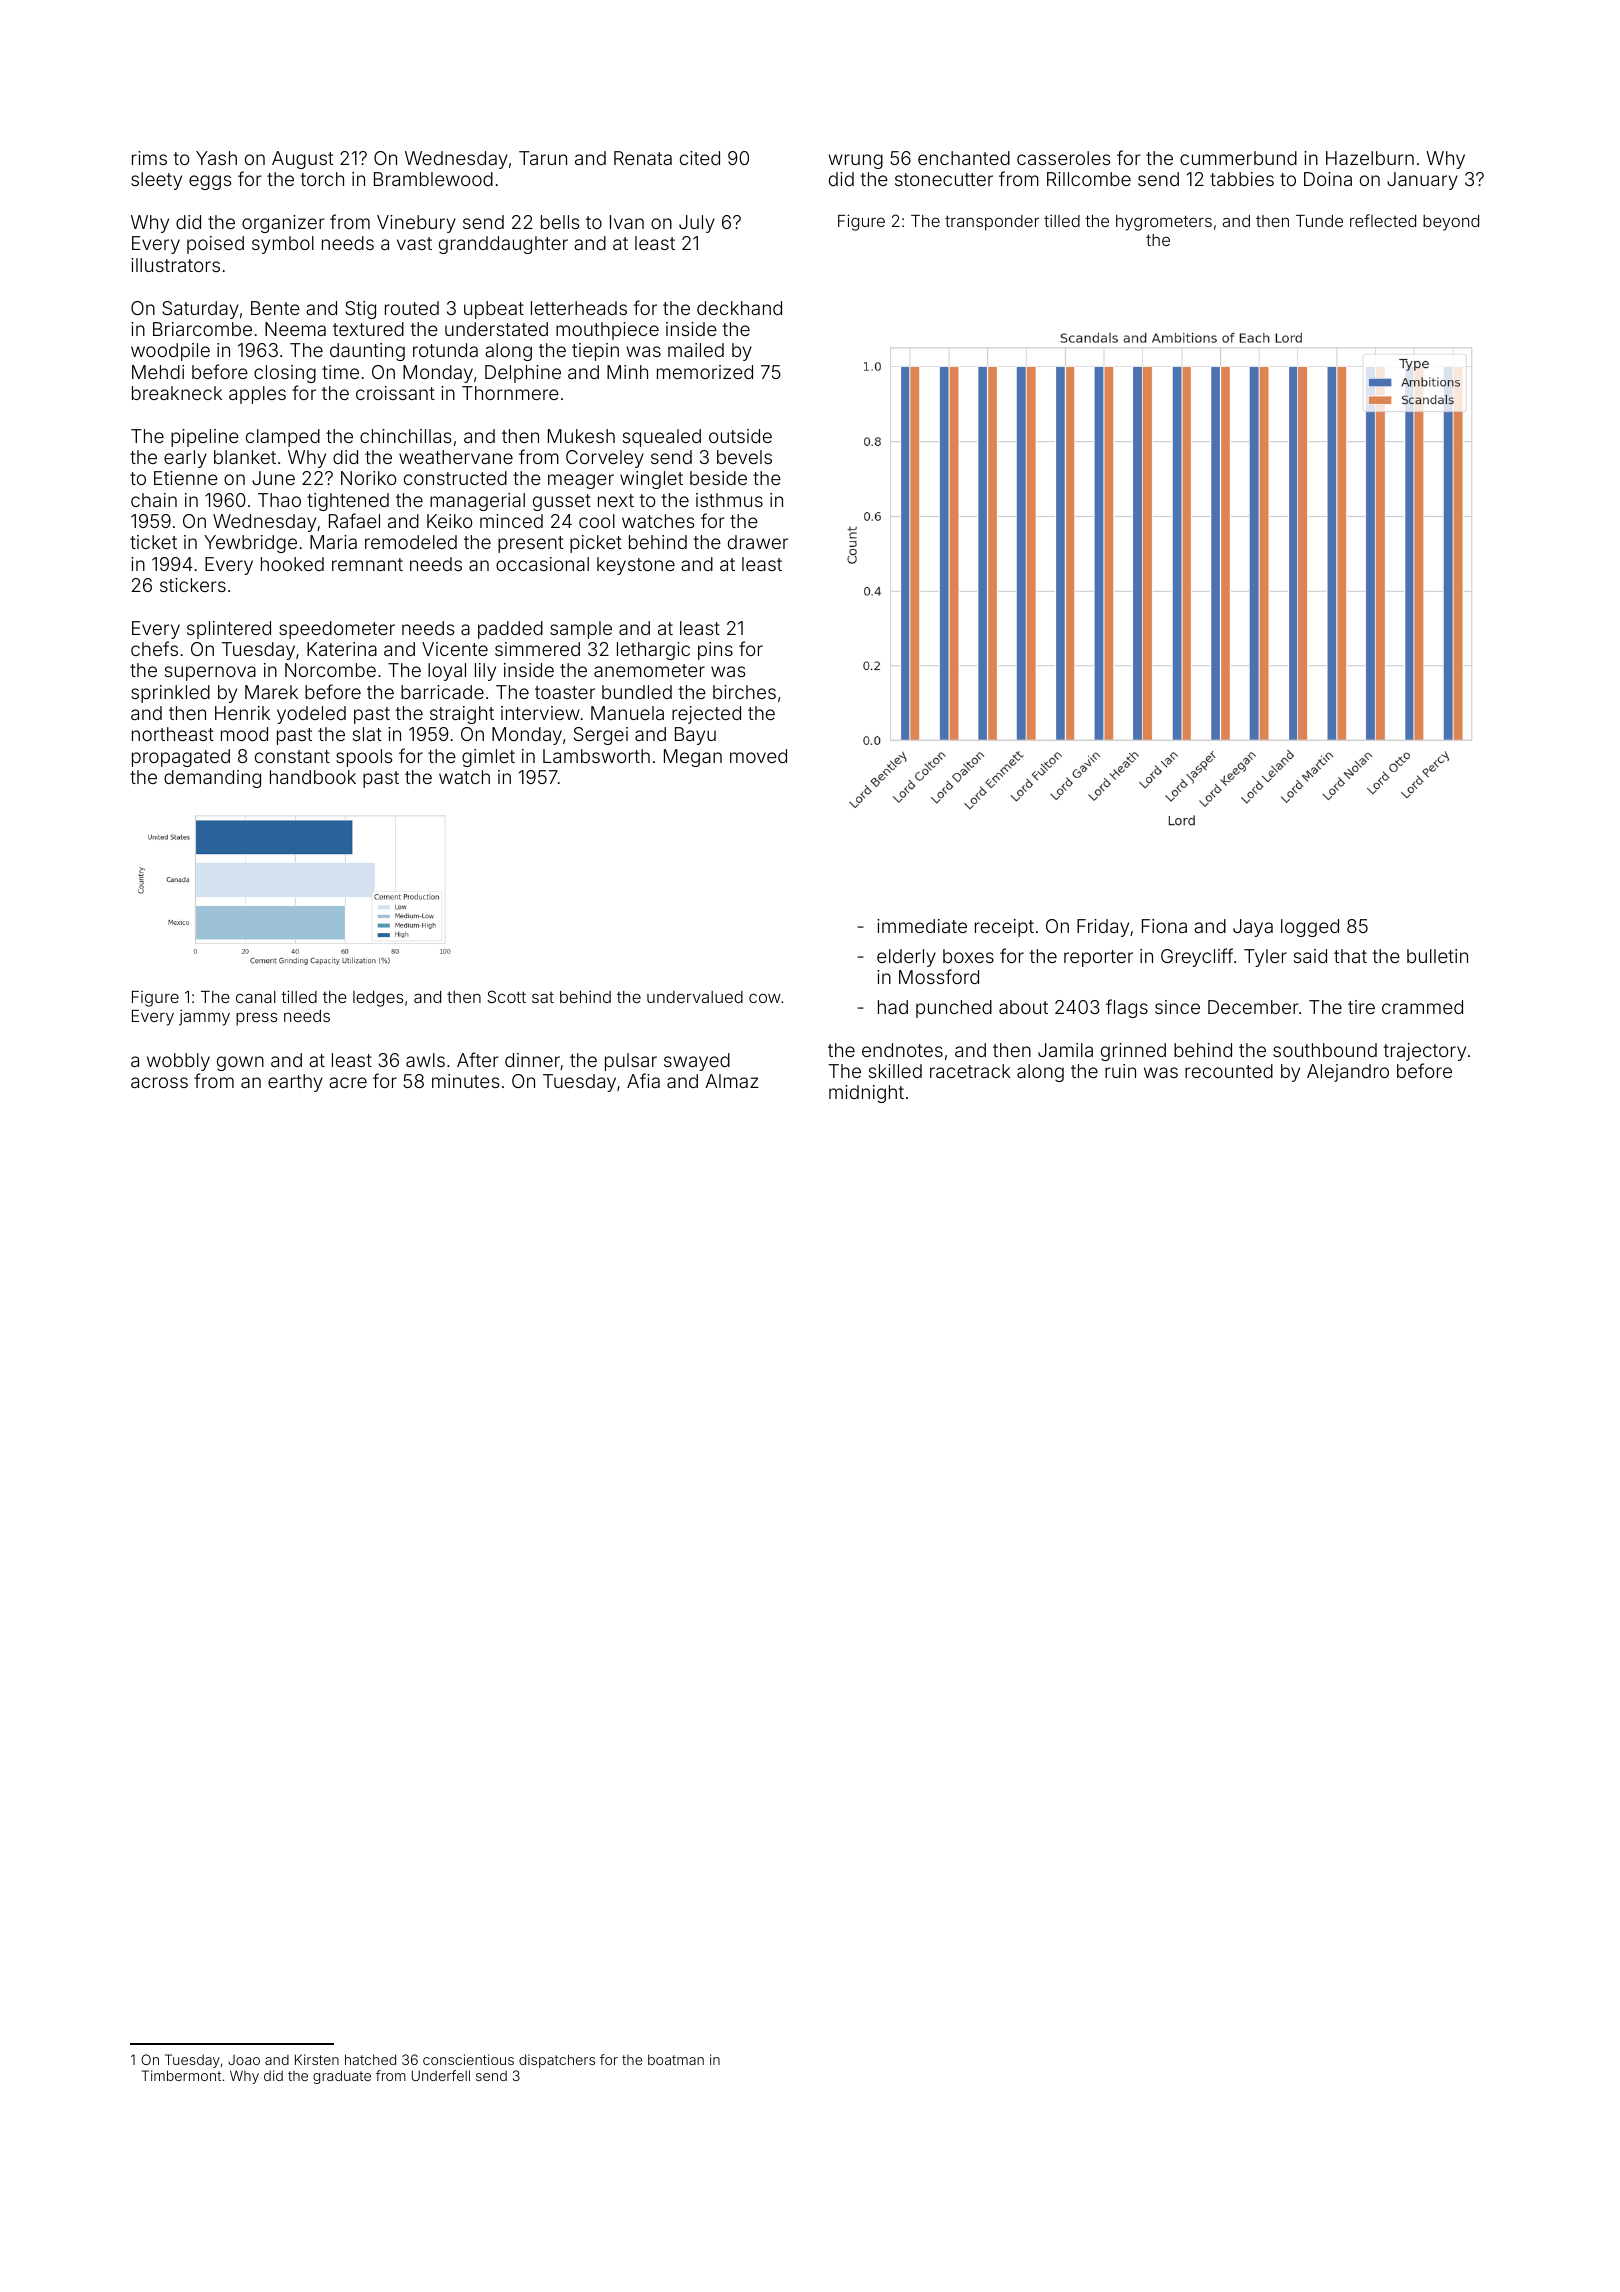 The width and height of the screenshot is (1620, 2292). Describe the element at coordinates (893, 1007) in the screenshot. I see `had` at that location.
